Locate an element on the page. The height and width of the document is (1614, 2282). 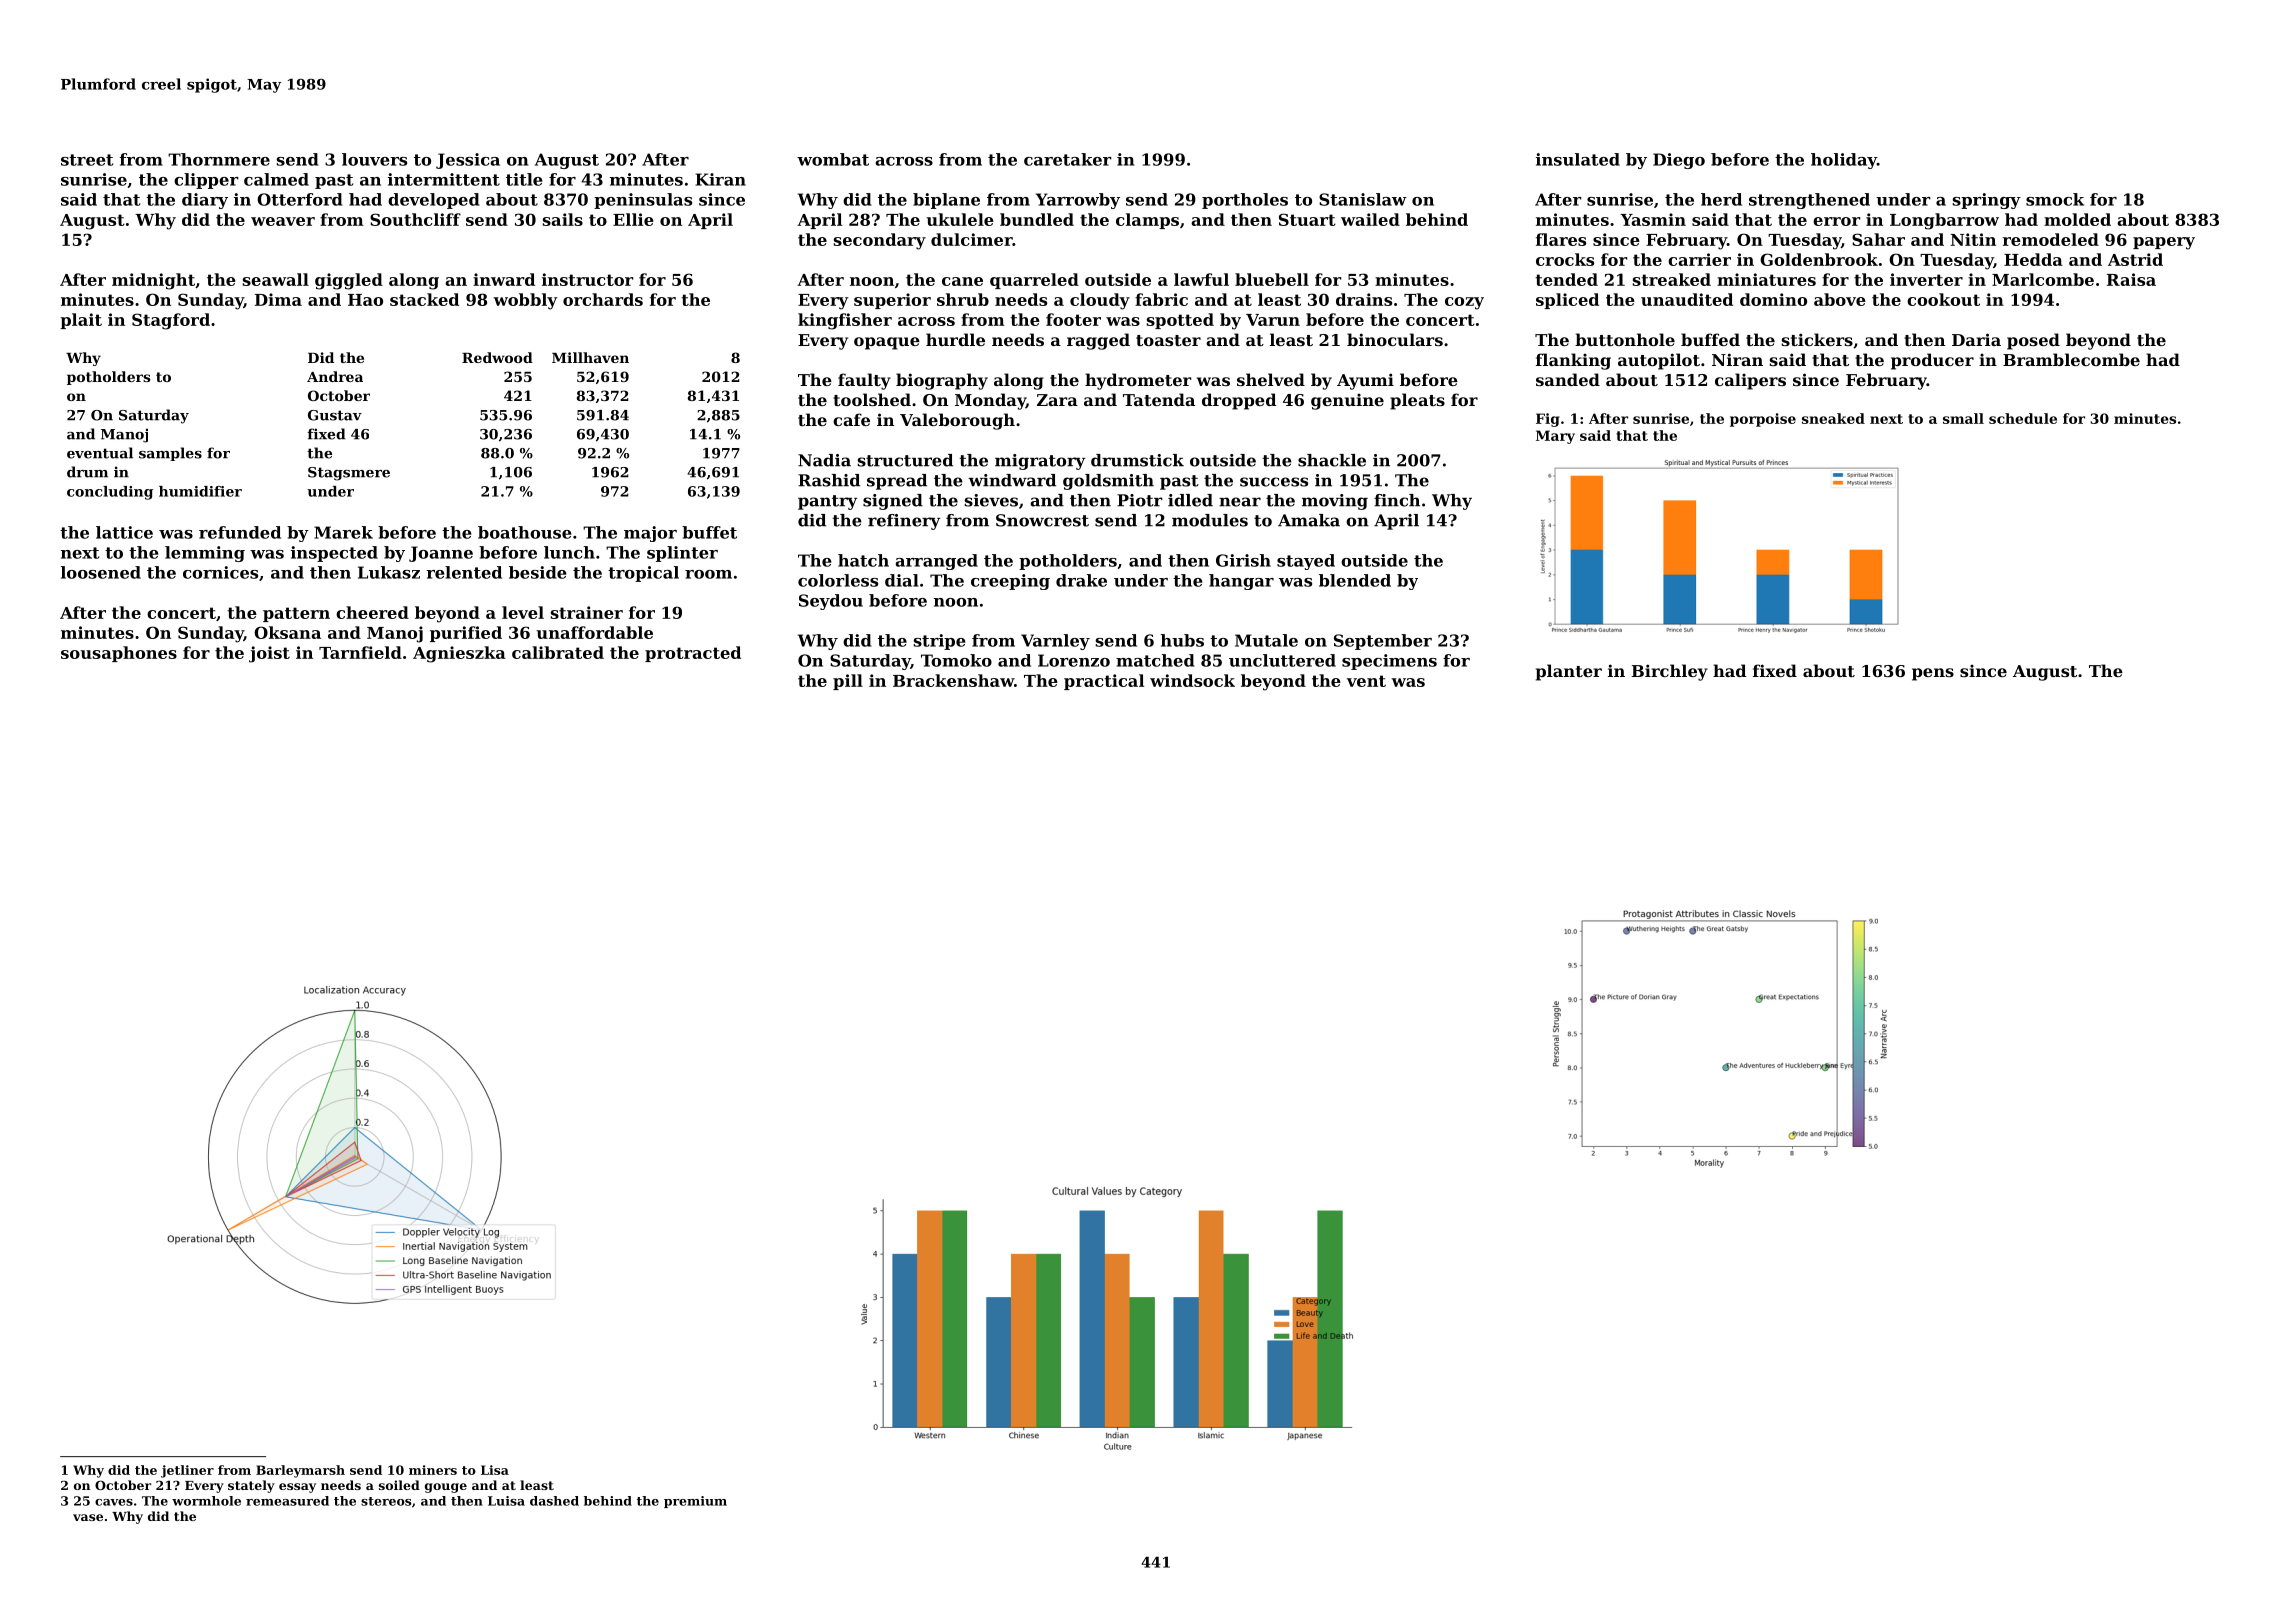
Lisa is located at coordinates (495, 1470).
